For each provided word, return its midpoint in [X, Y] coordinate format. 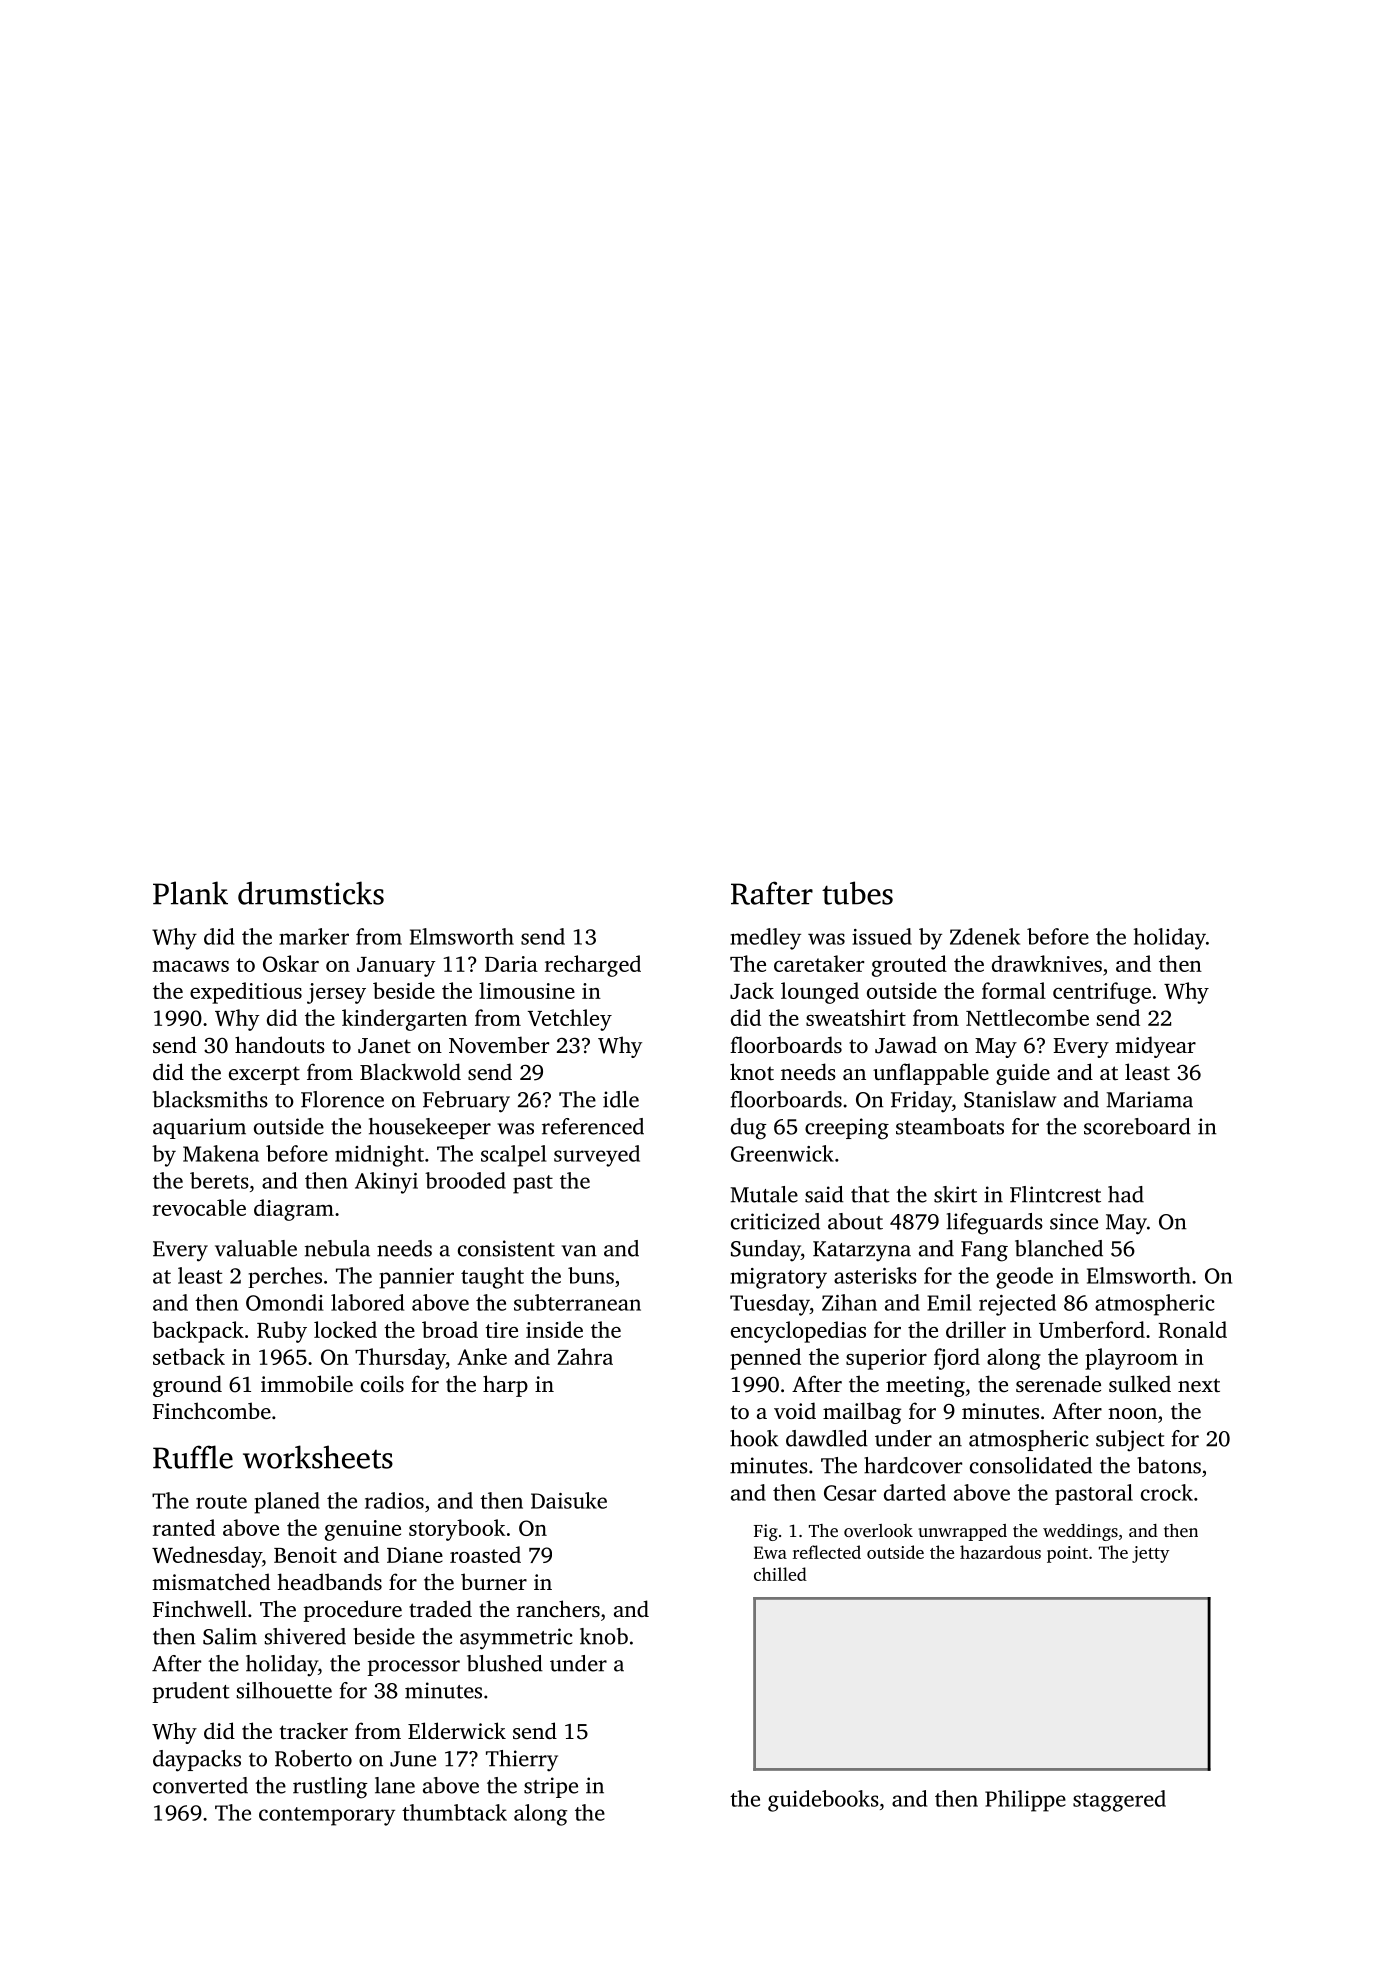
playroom [1131, 1359]
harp [505, 1386]
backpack [198, 1332]
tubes [857, 893]
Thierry [522, 1761]
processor [414, 1668]
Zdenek [985, 936]
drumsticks [311, 893]
